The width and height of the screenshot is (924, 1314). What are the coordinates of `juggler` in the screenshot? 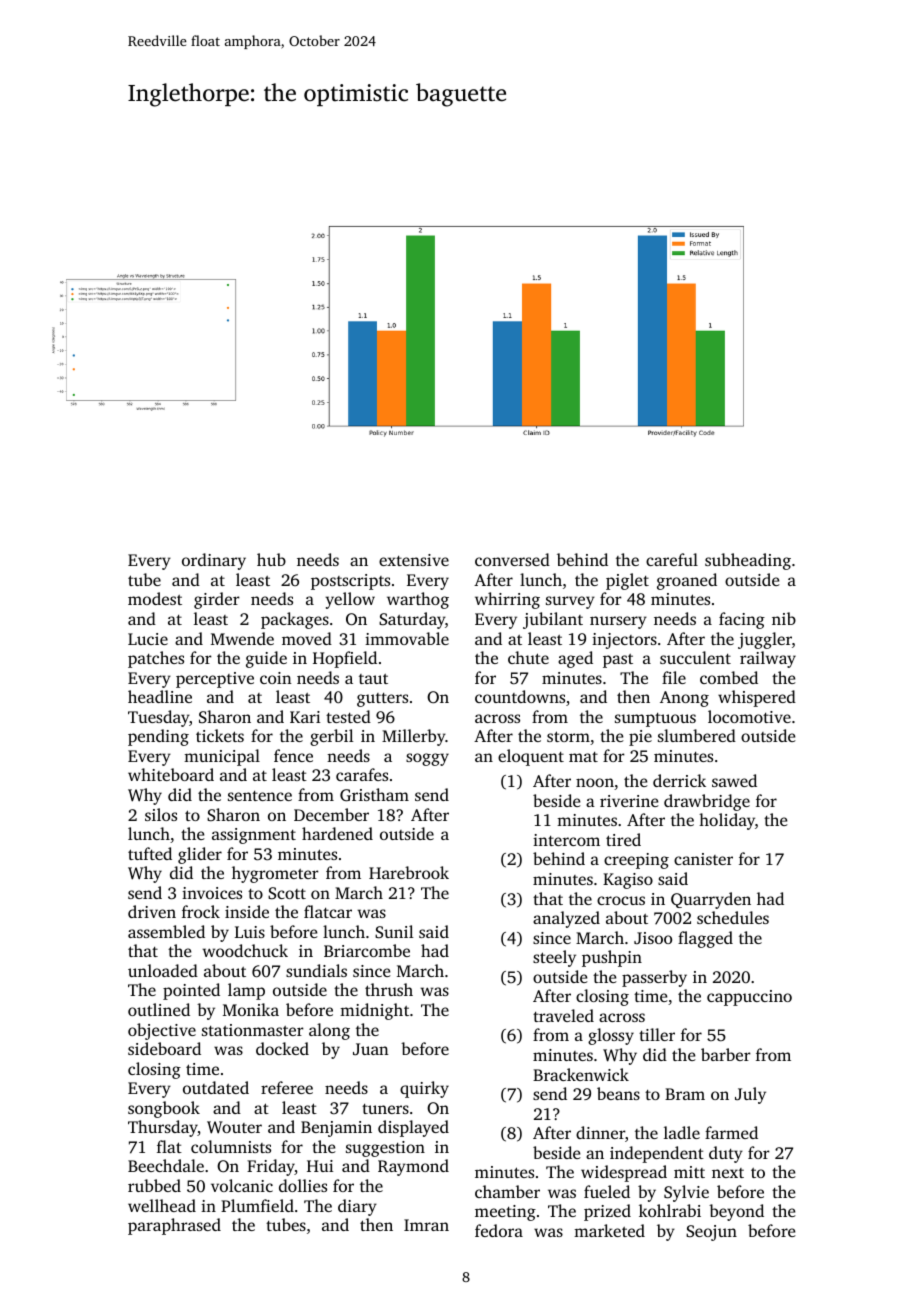 It's located at (765, 640).
